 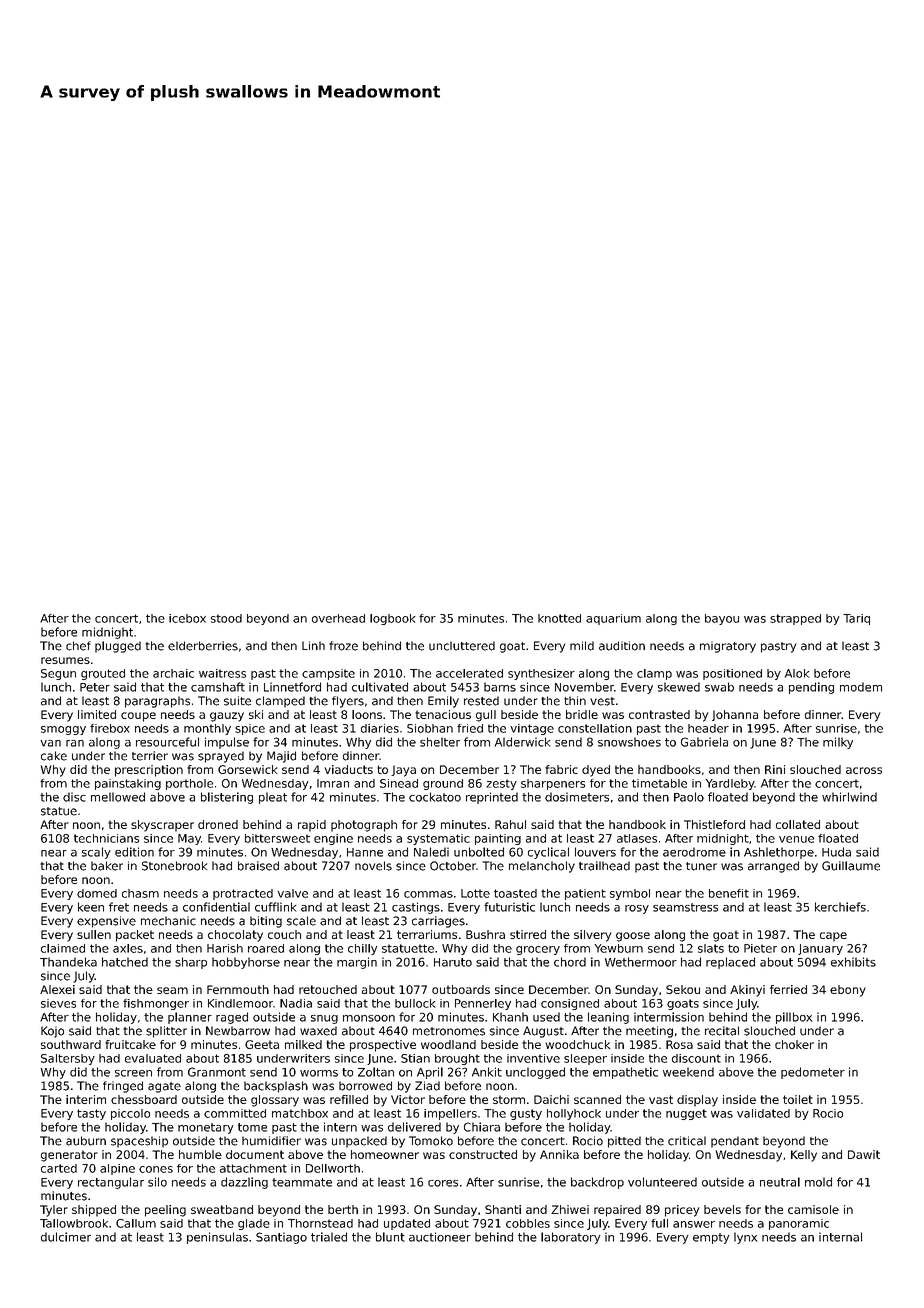 What do you see at coordinates (238, 989) in the page?
I see `Fernmouth` at bounding box center [238, 989].
